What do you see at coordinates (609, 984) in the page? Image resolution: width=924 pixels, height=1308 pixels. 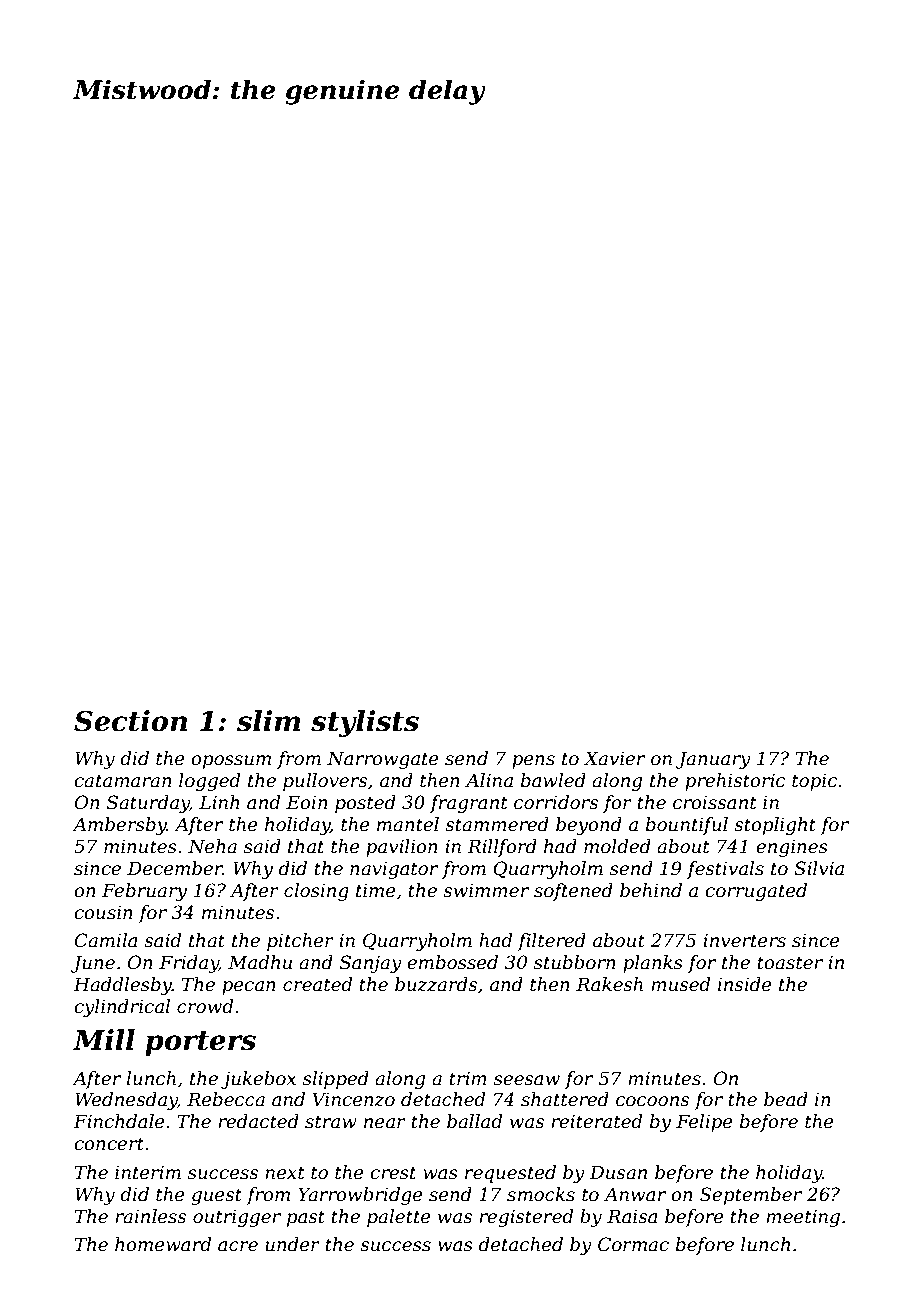 I see `Rakesh` at bounding box center [609, 984].
